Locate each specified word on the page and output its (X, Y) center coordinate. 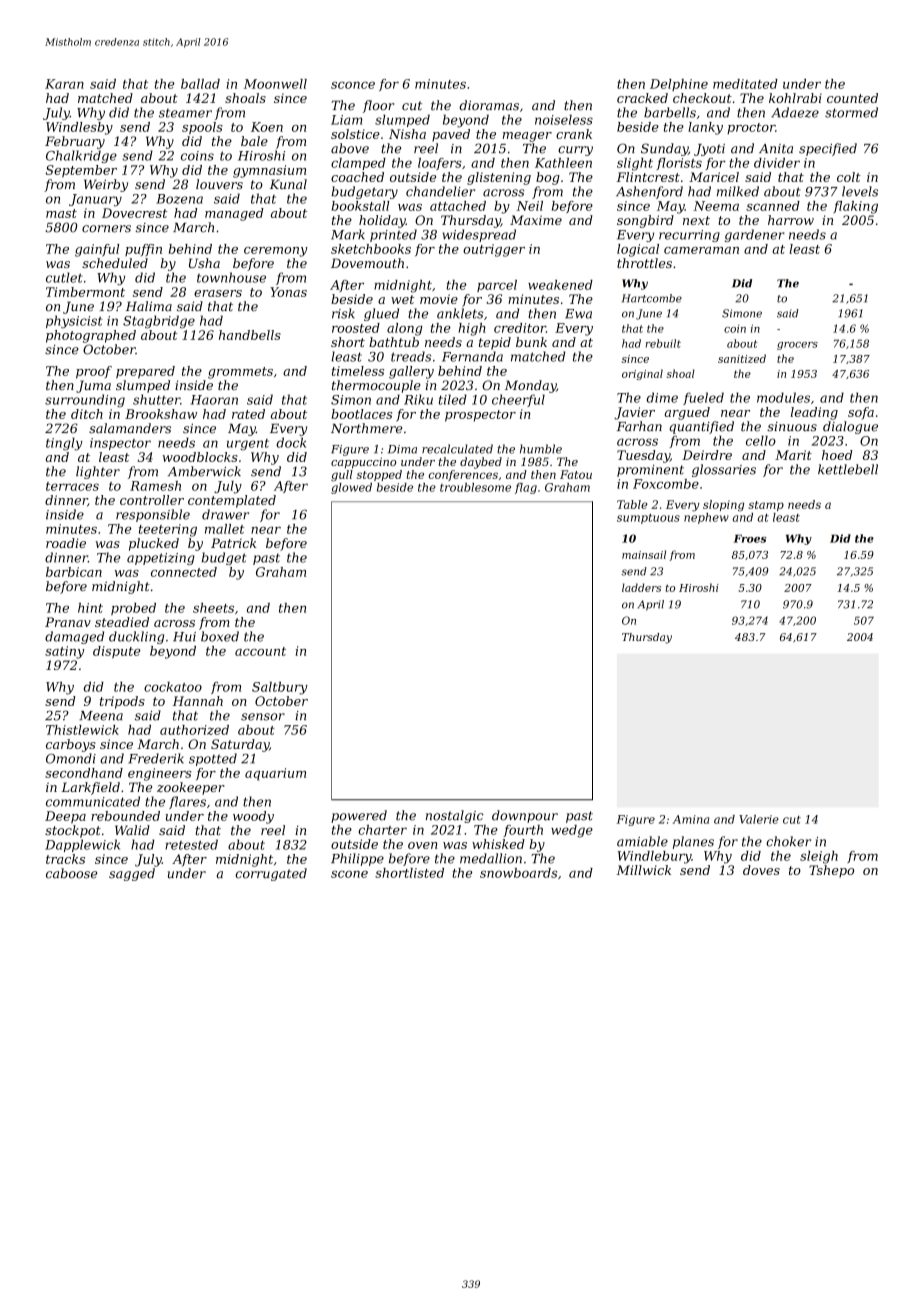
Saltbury (280, 688)
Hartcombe (652, 298)
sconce (353, 85)
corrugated (271, 874)
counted (852, 98)
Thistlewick (82, 730)
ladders (641, 587)
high (472, 329)
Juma (93, 386)
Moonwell (275, 84)
